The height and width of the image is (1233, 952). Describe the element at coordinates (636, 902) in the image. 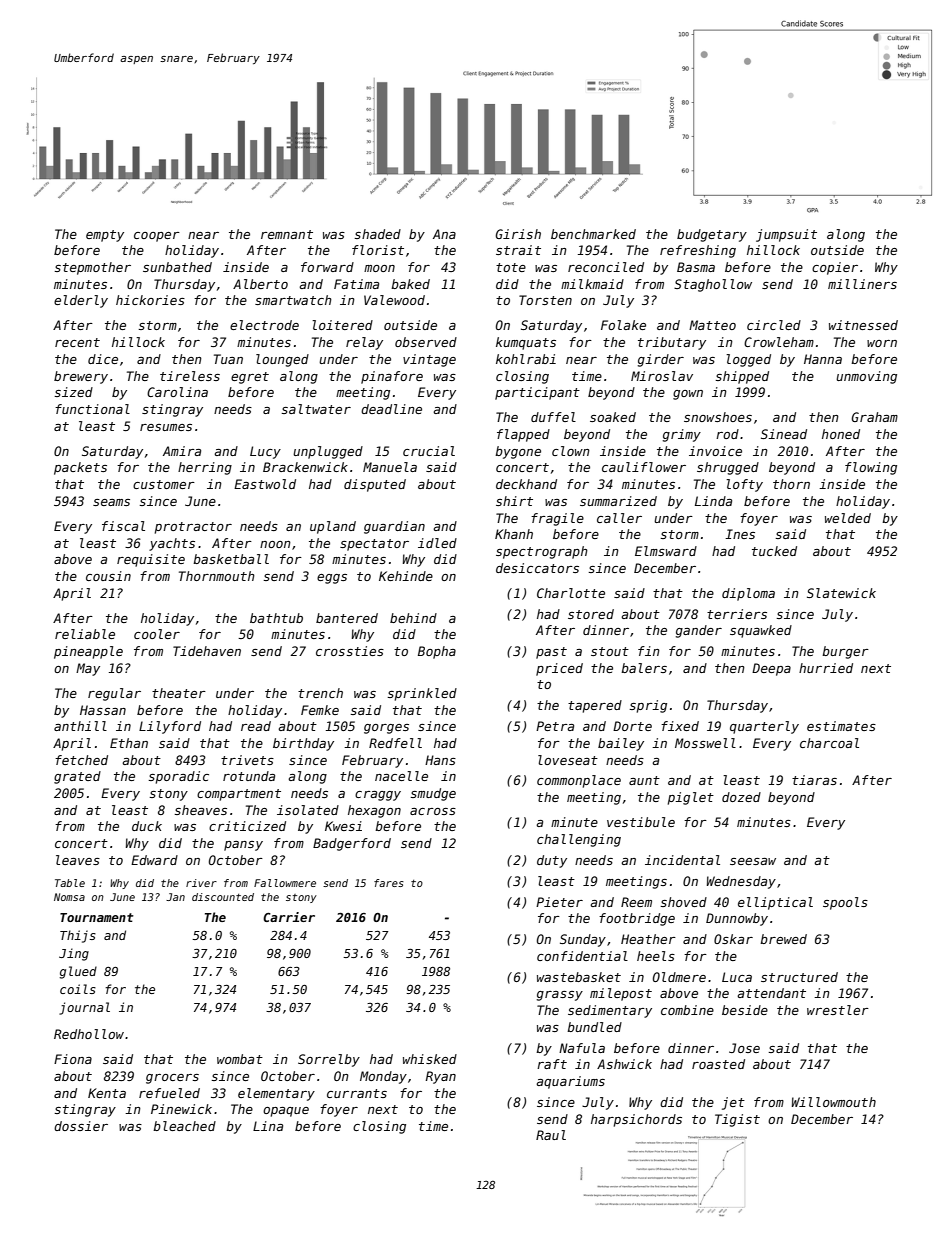

I see `Reem` at that location.
